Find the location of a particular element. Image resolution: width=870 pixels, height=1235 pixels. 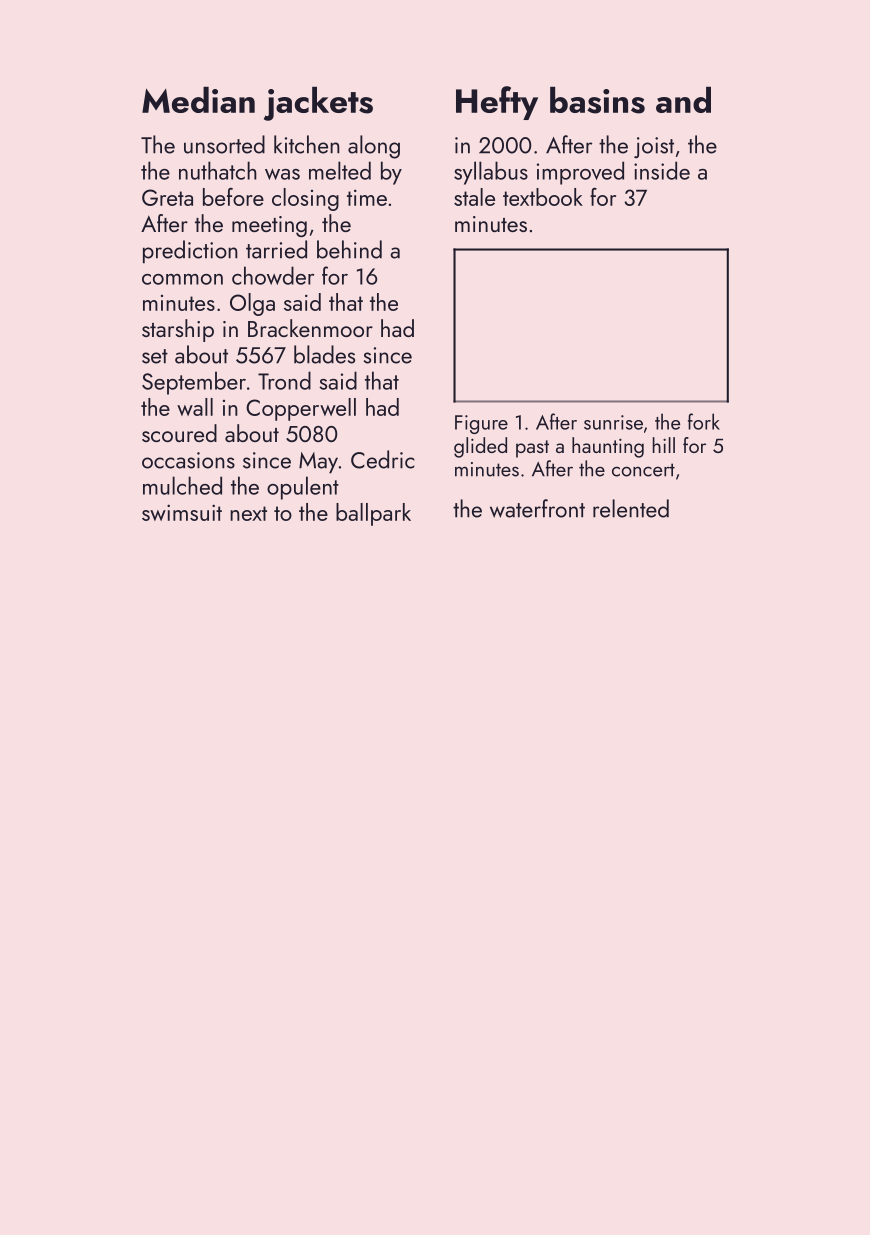

sunrise is located at coordinates (613, 422).
